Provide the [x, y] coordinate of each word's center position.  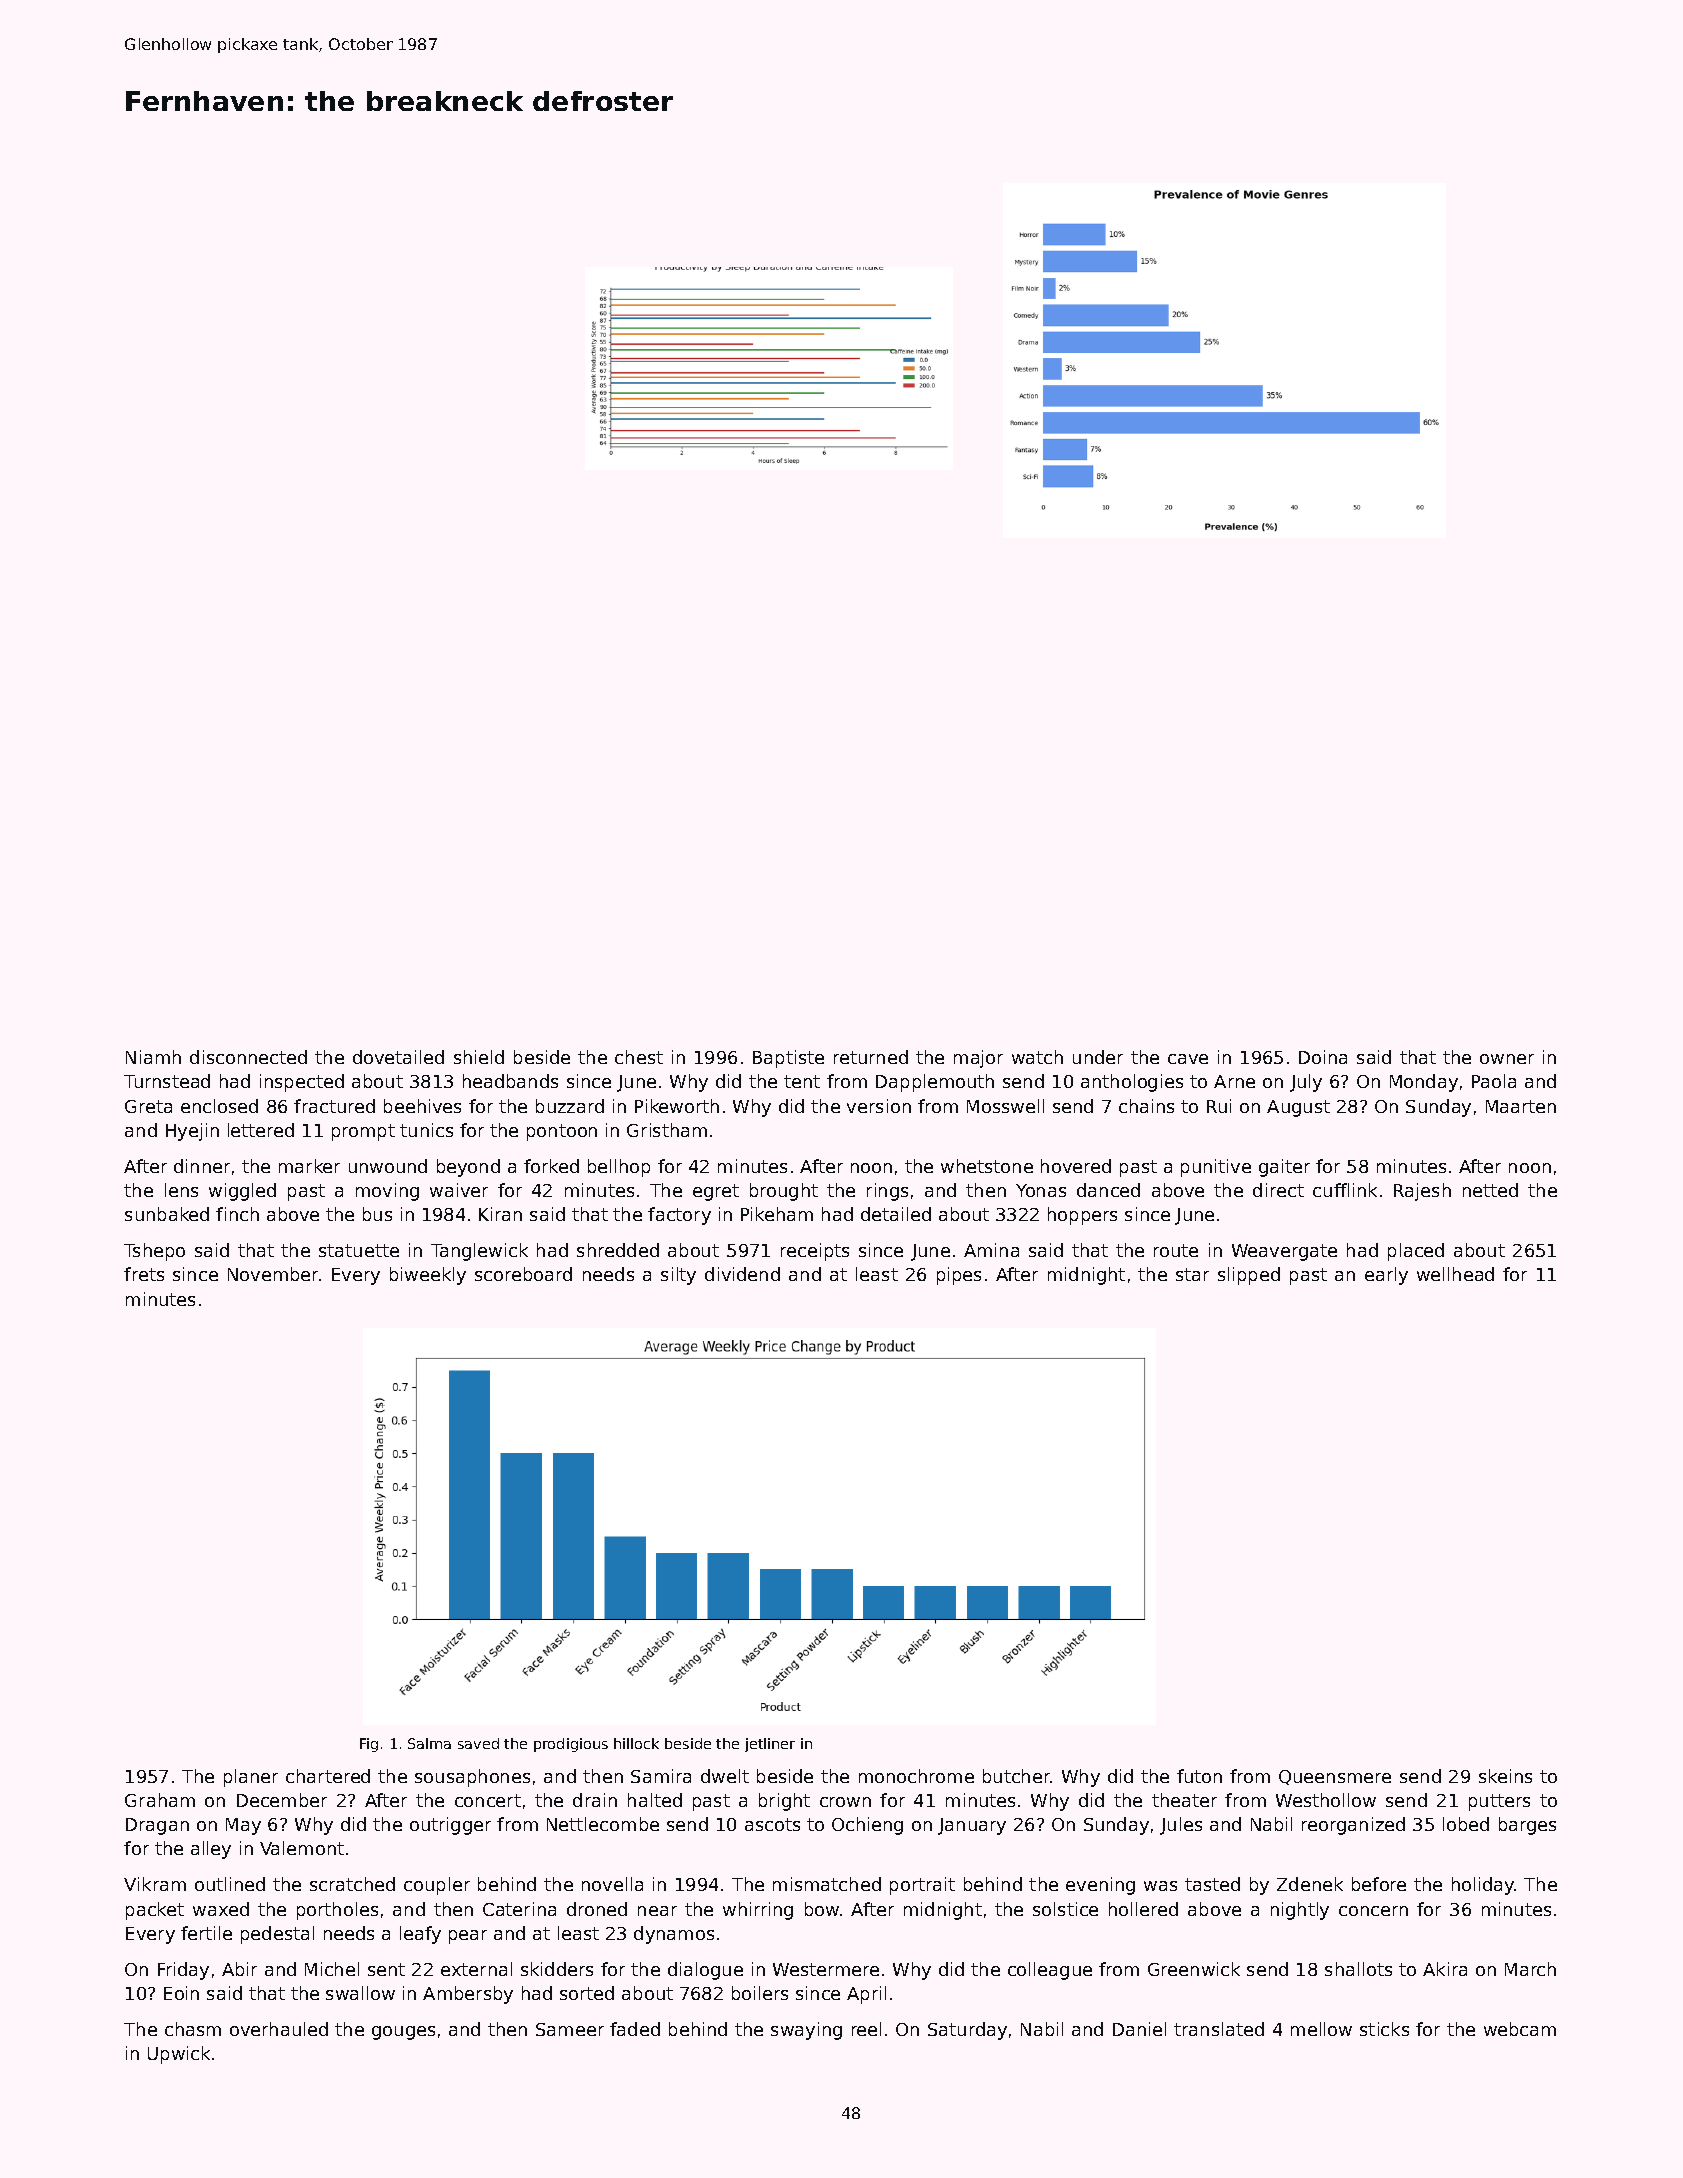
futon [1199, 1776]
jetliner [770, 1745]
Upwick [179, 2055]
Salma [429, 1743]
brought [784, 1192]
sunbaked [167, 1214]
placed [1416, 1252]
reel [866, 2029]
